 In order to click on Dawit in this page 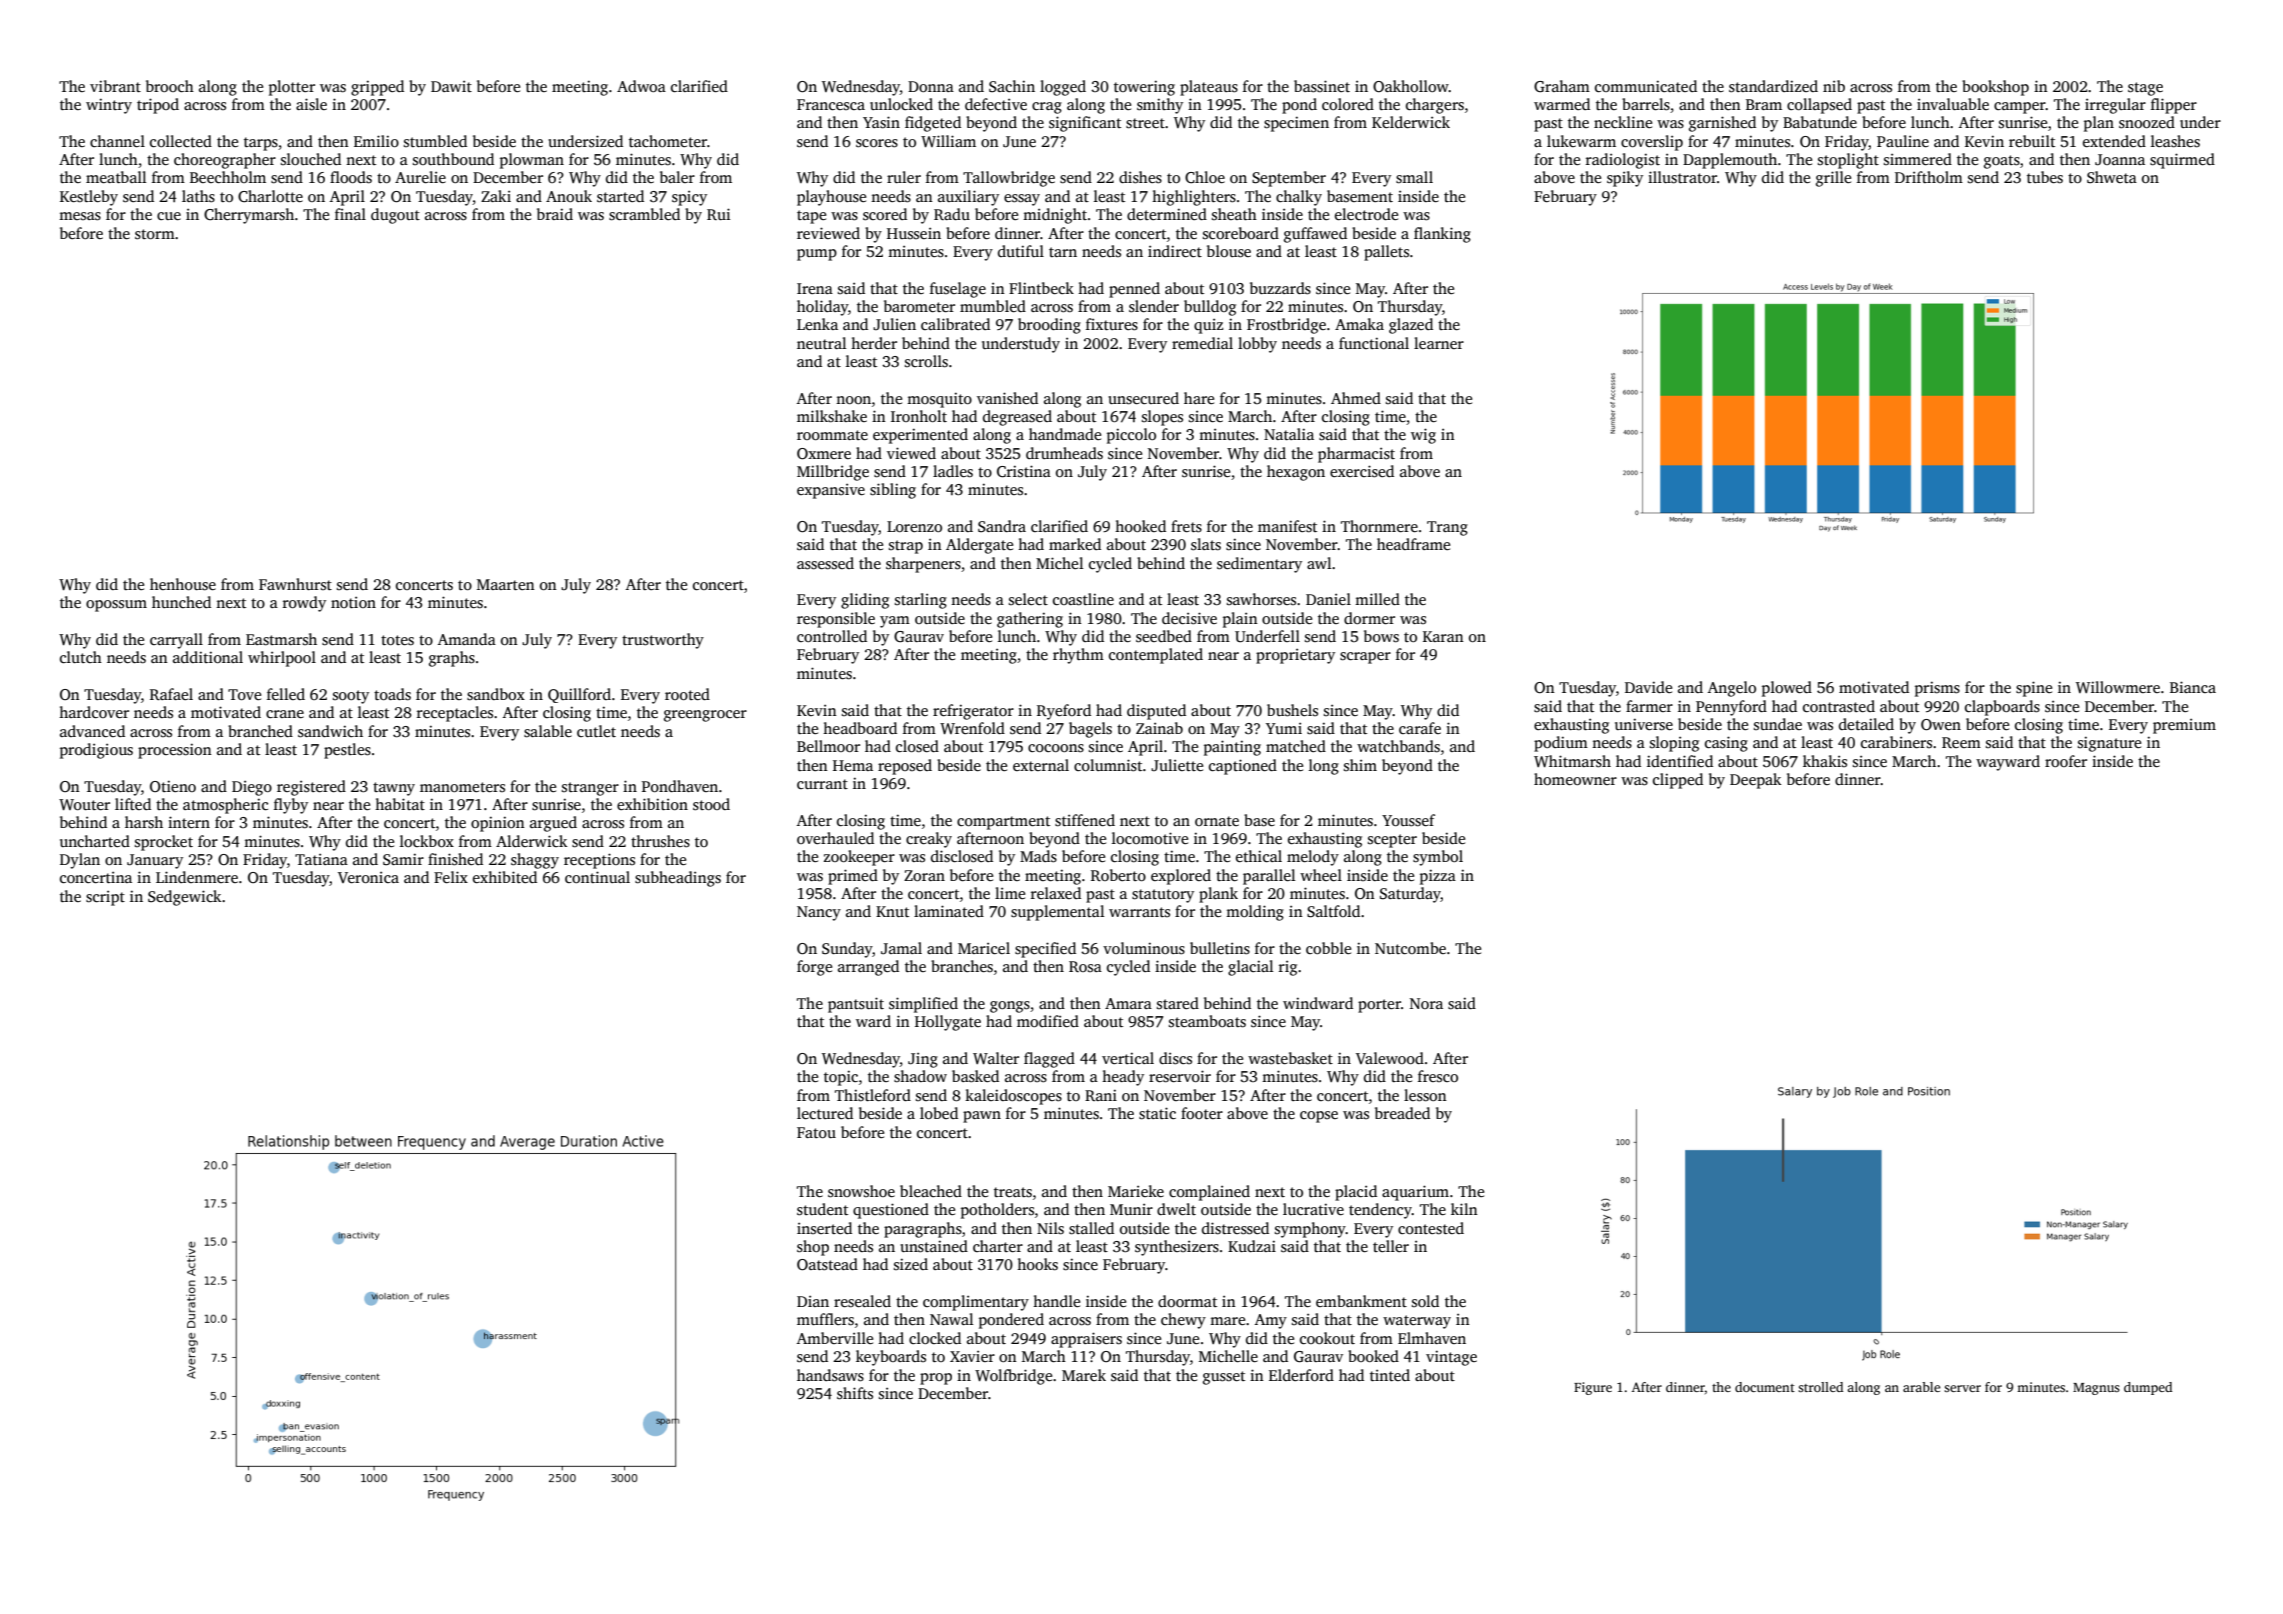, I will do `click(451, 86)`.
